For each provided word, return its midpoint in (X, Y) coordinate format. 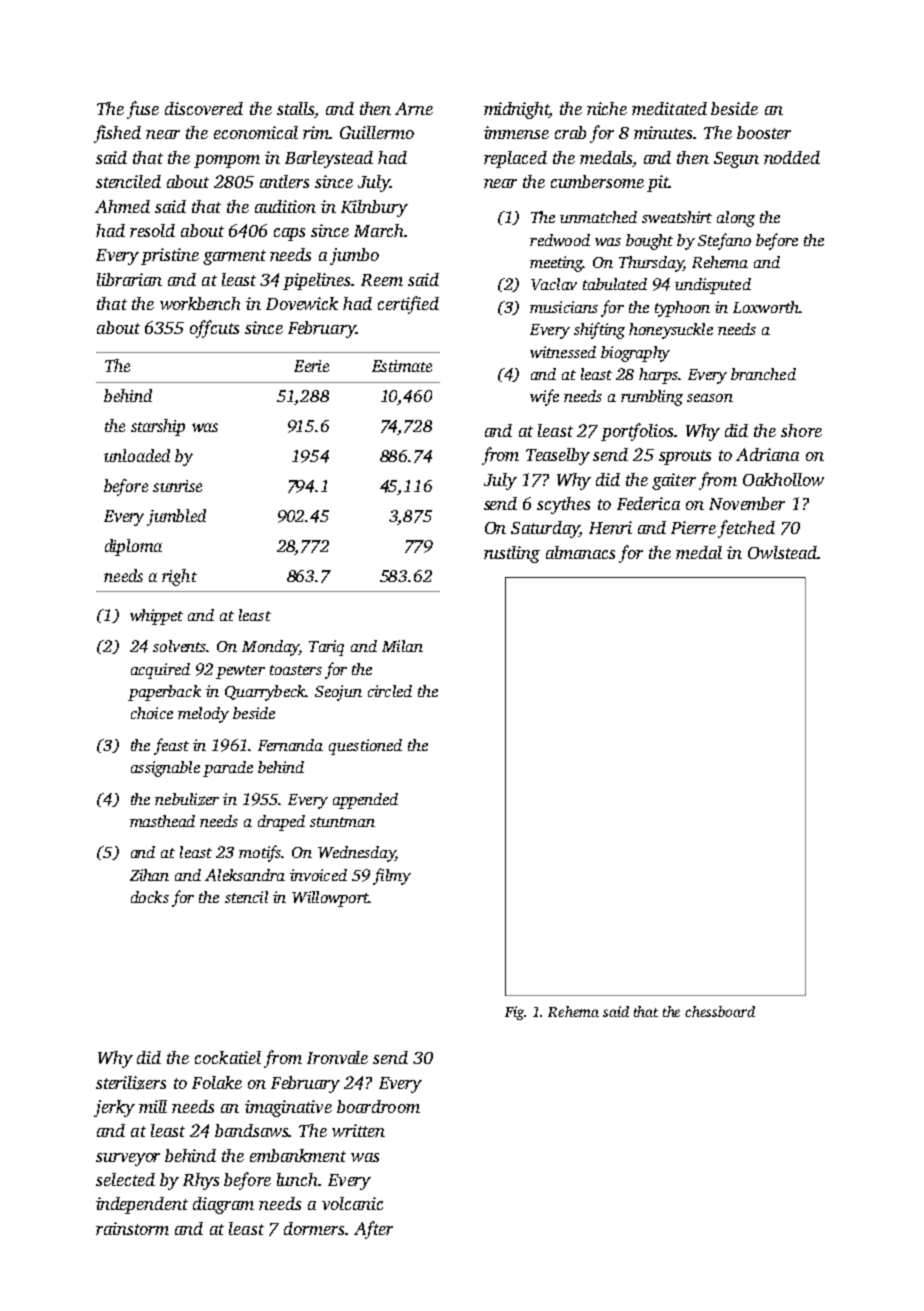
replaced (515, 159)
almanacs (580, 552)
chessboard (720, 1011)
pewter (240, 672)
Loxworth (766, 307)
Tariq (326, 648)
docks (150, 897)
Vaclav (554, 284)
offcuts (214, 329)
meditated (669, 108)
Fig (514, 1013)
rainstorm (132, 1228)
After (373, 1230)
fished (117, 134)
